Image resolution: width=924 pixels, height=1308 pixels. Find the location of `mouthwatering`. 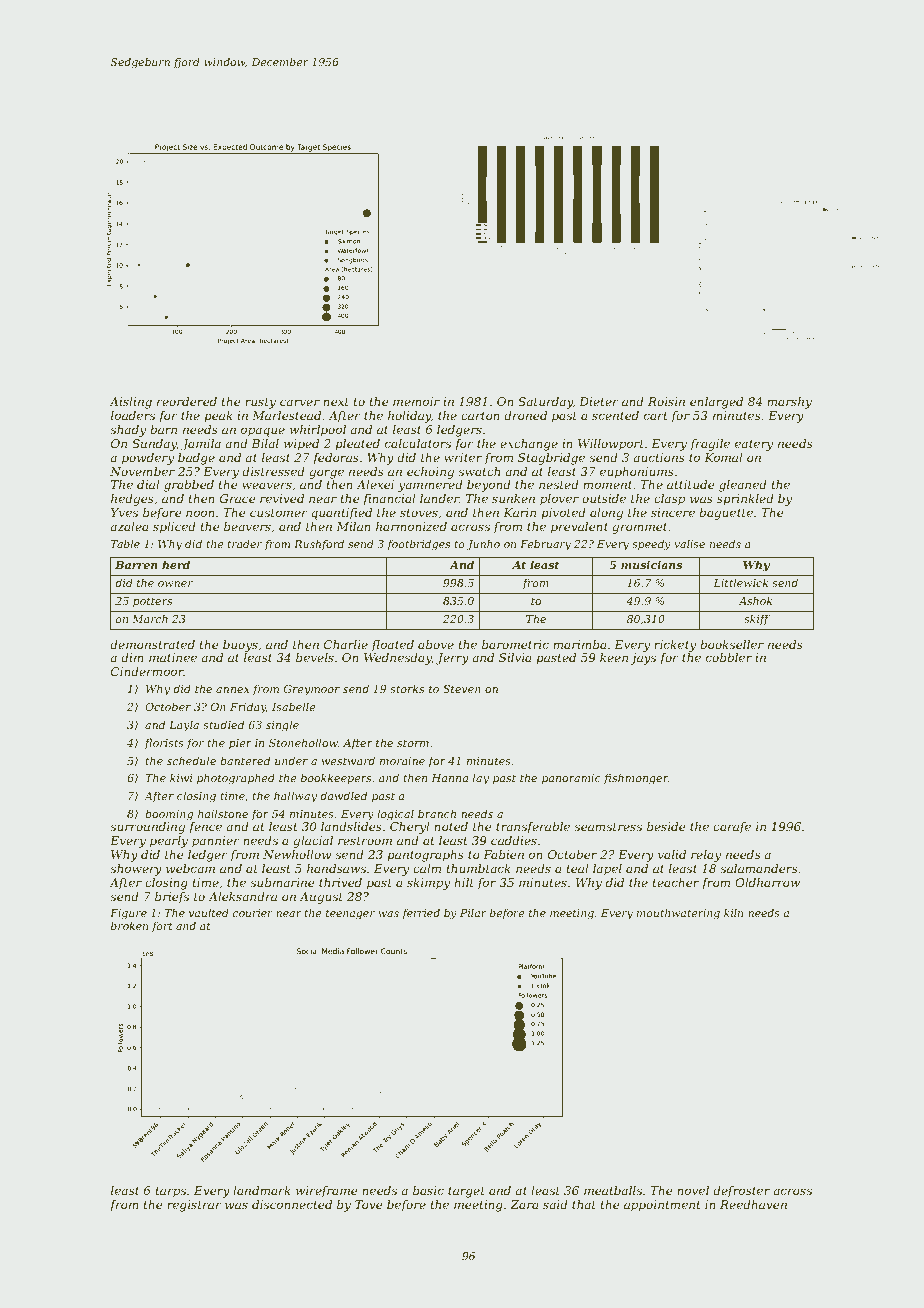

mouthwatering is located at coordinates (678, 914).
